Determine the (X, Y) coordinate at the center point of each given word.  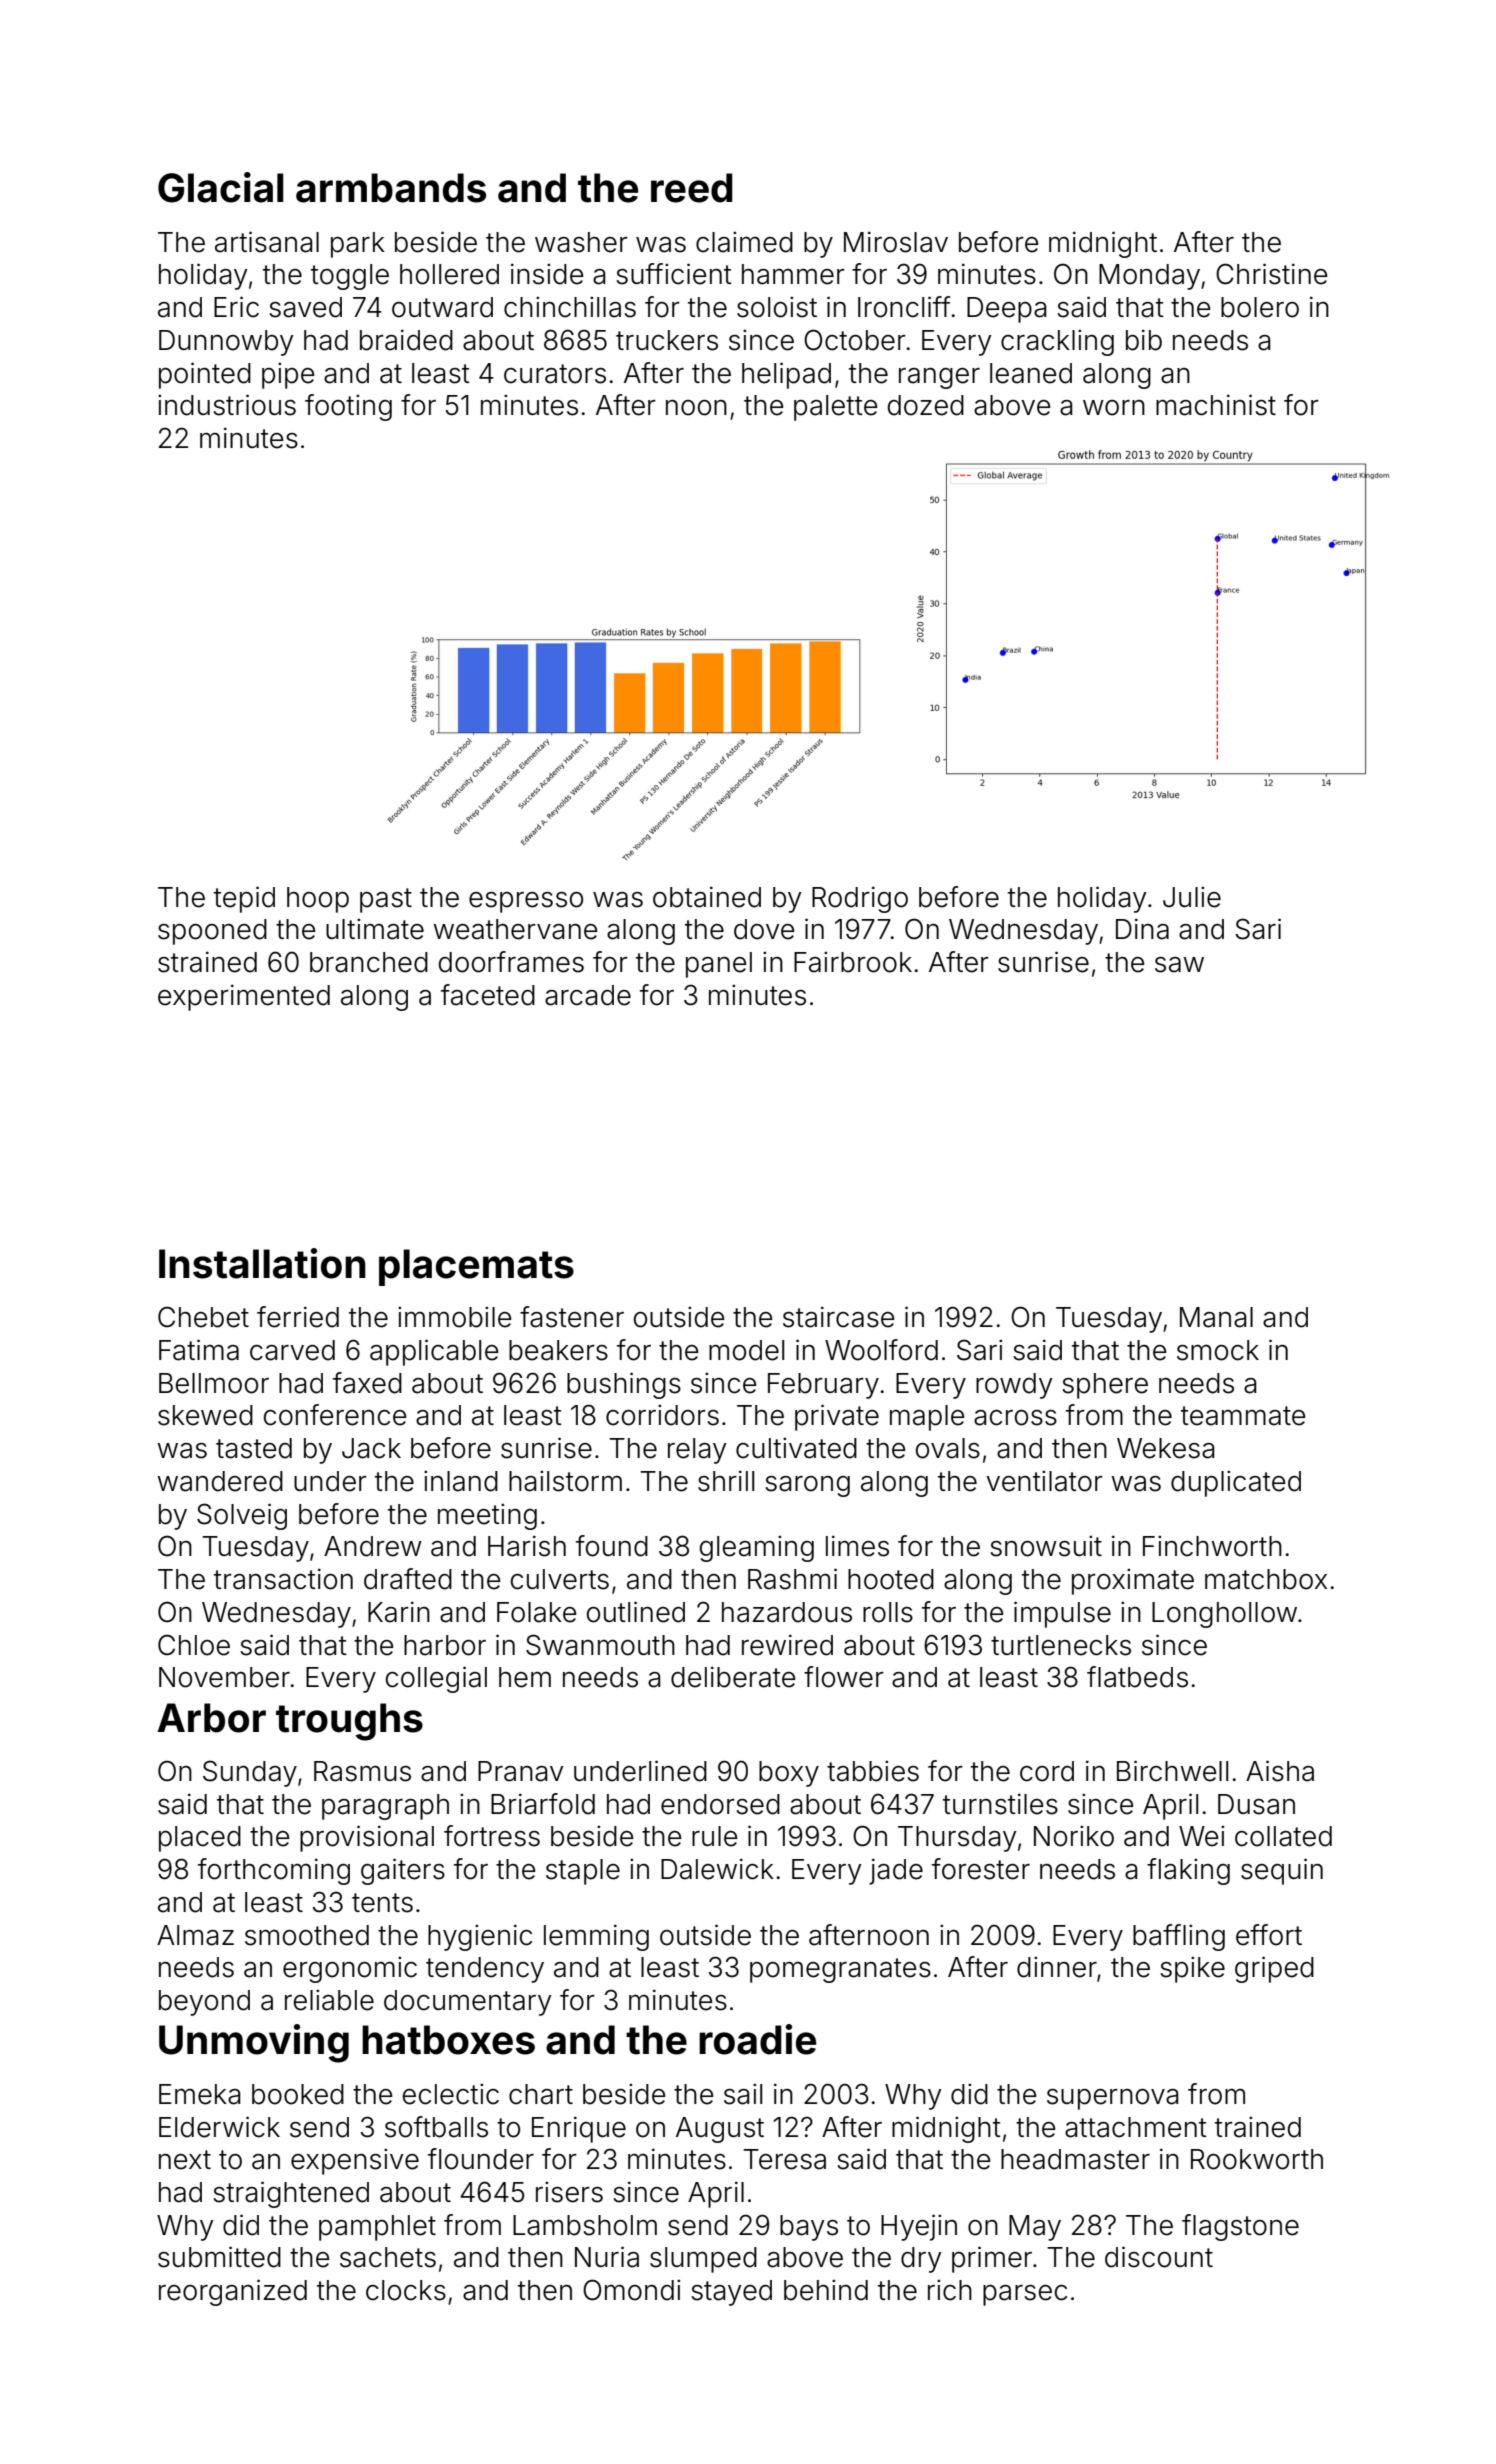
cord (1047, 1771)
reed (692, 188)
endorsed (720, 1804)
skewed (205, 1415)
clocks (406, 2290)
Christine (1272, 274)
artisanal (267, 242)
